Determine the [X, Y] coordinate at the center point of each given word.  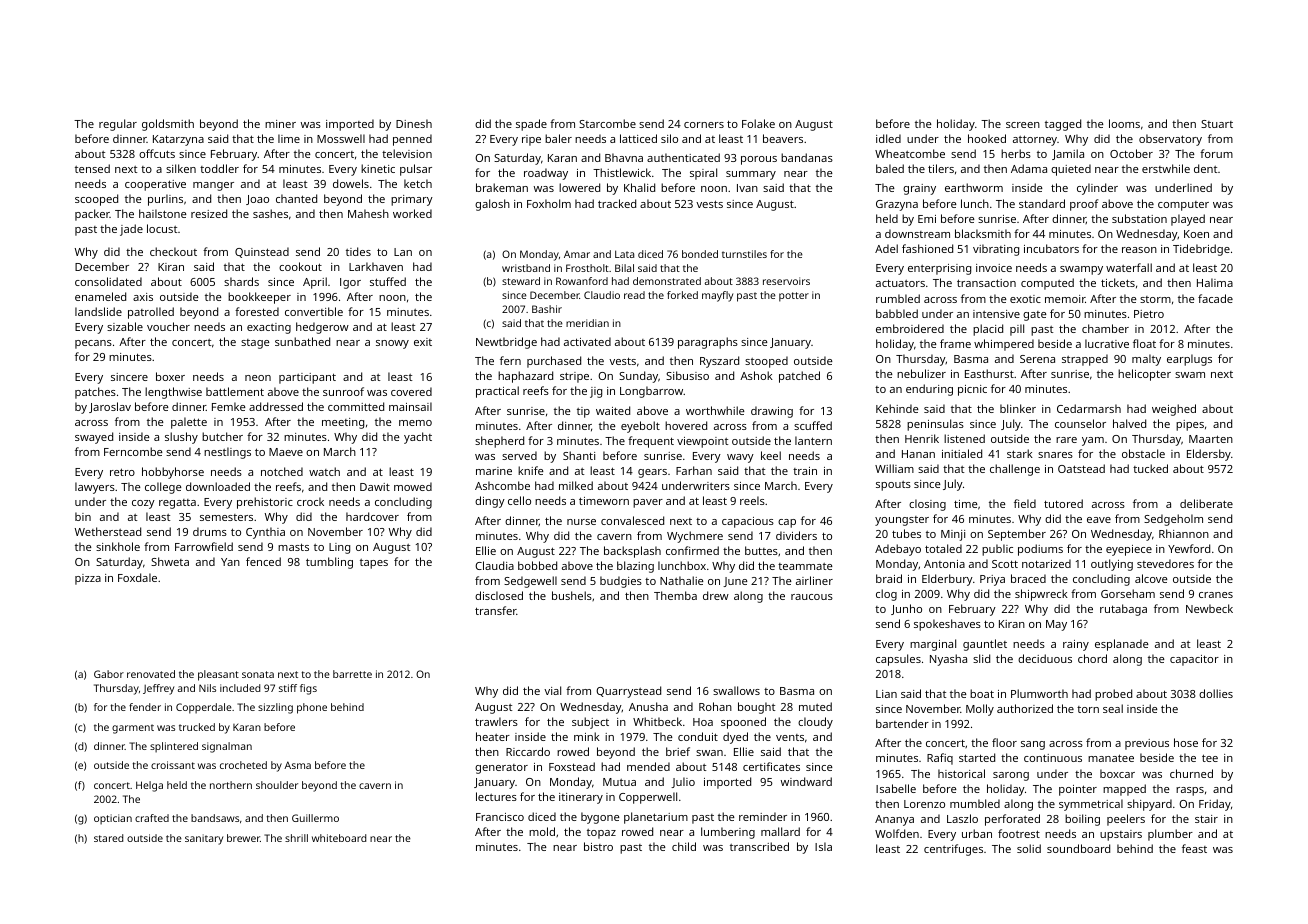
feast [1194, 848]
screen [1023, 125]
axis [143, 297]
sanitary [204, 839]
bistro [598, 846]
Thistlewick [622, 172]
